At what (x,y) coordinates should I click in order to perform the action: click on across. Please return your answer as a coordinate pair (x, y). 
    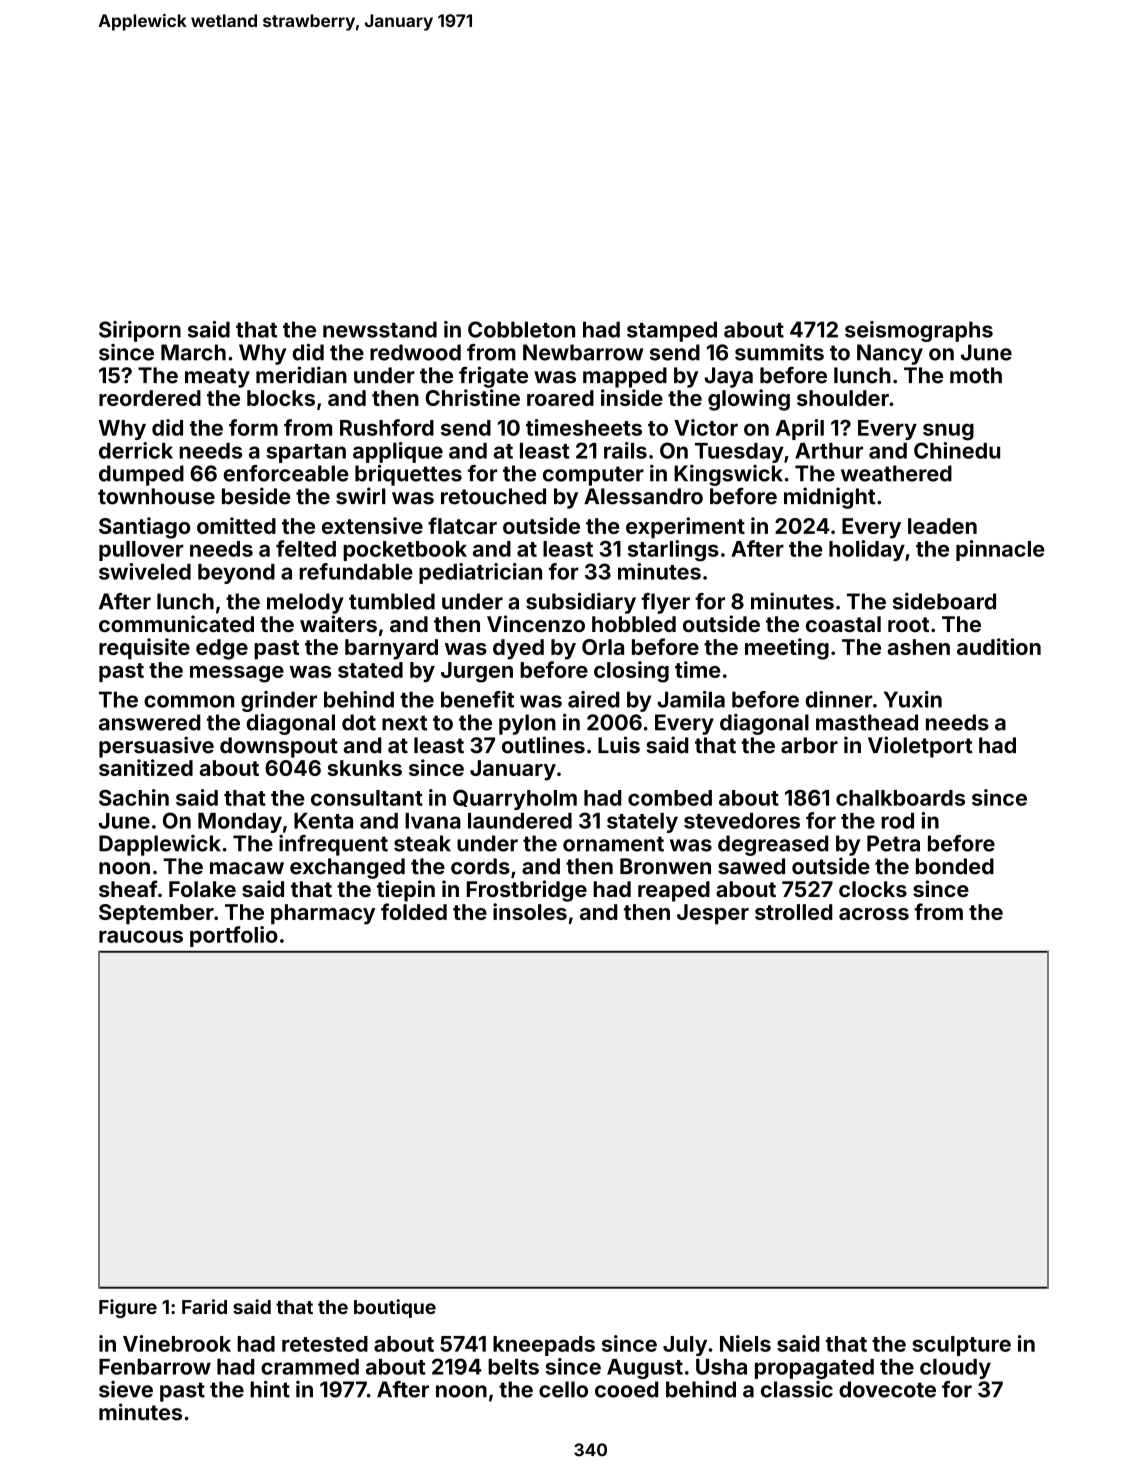
    Looking at the image, I should click on (874, 914).
